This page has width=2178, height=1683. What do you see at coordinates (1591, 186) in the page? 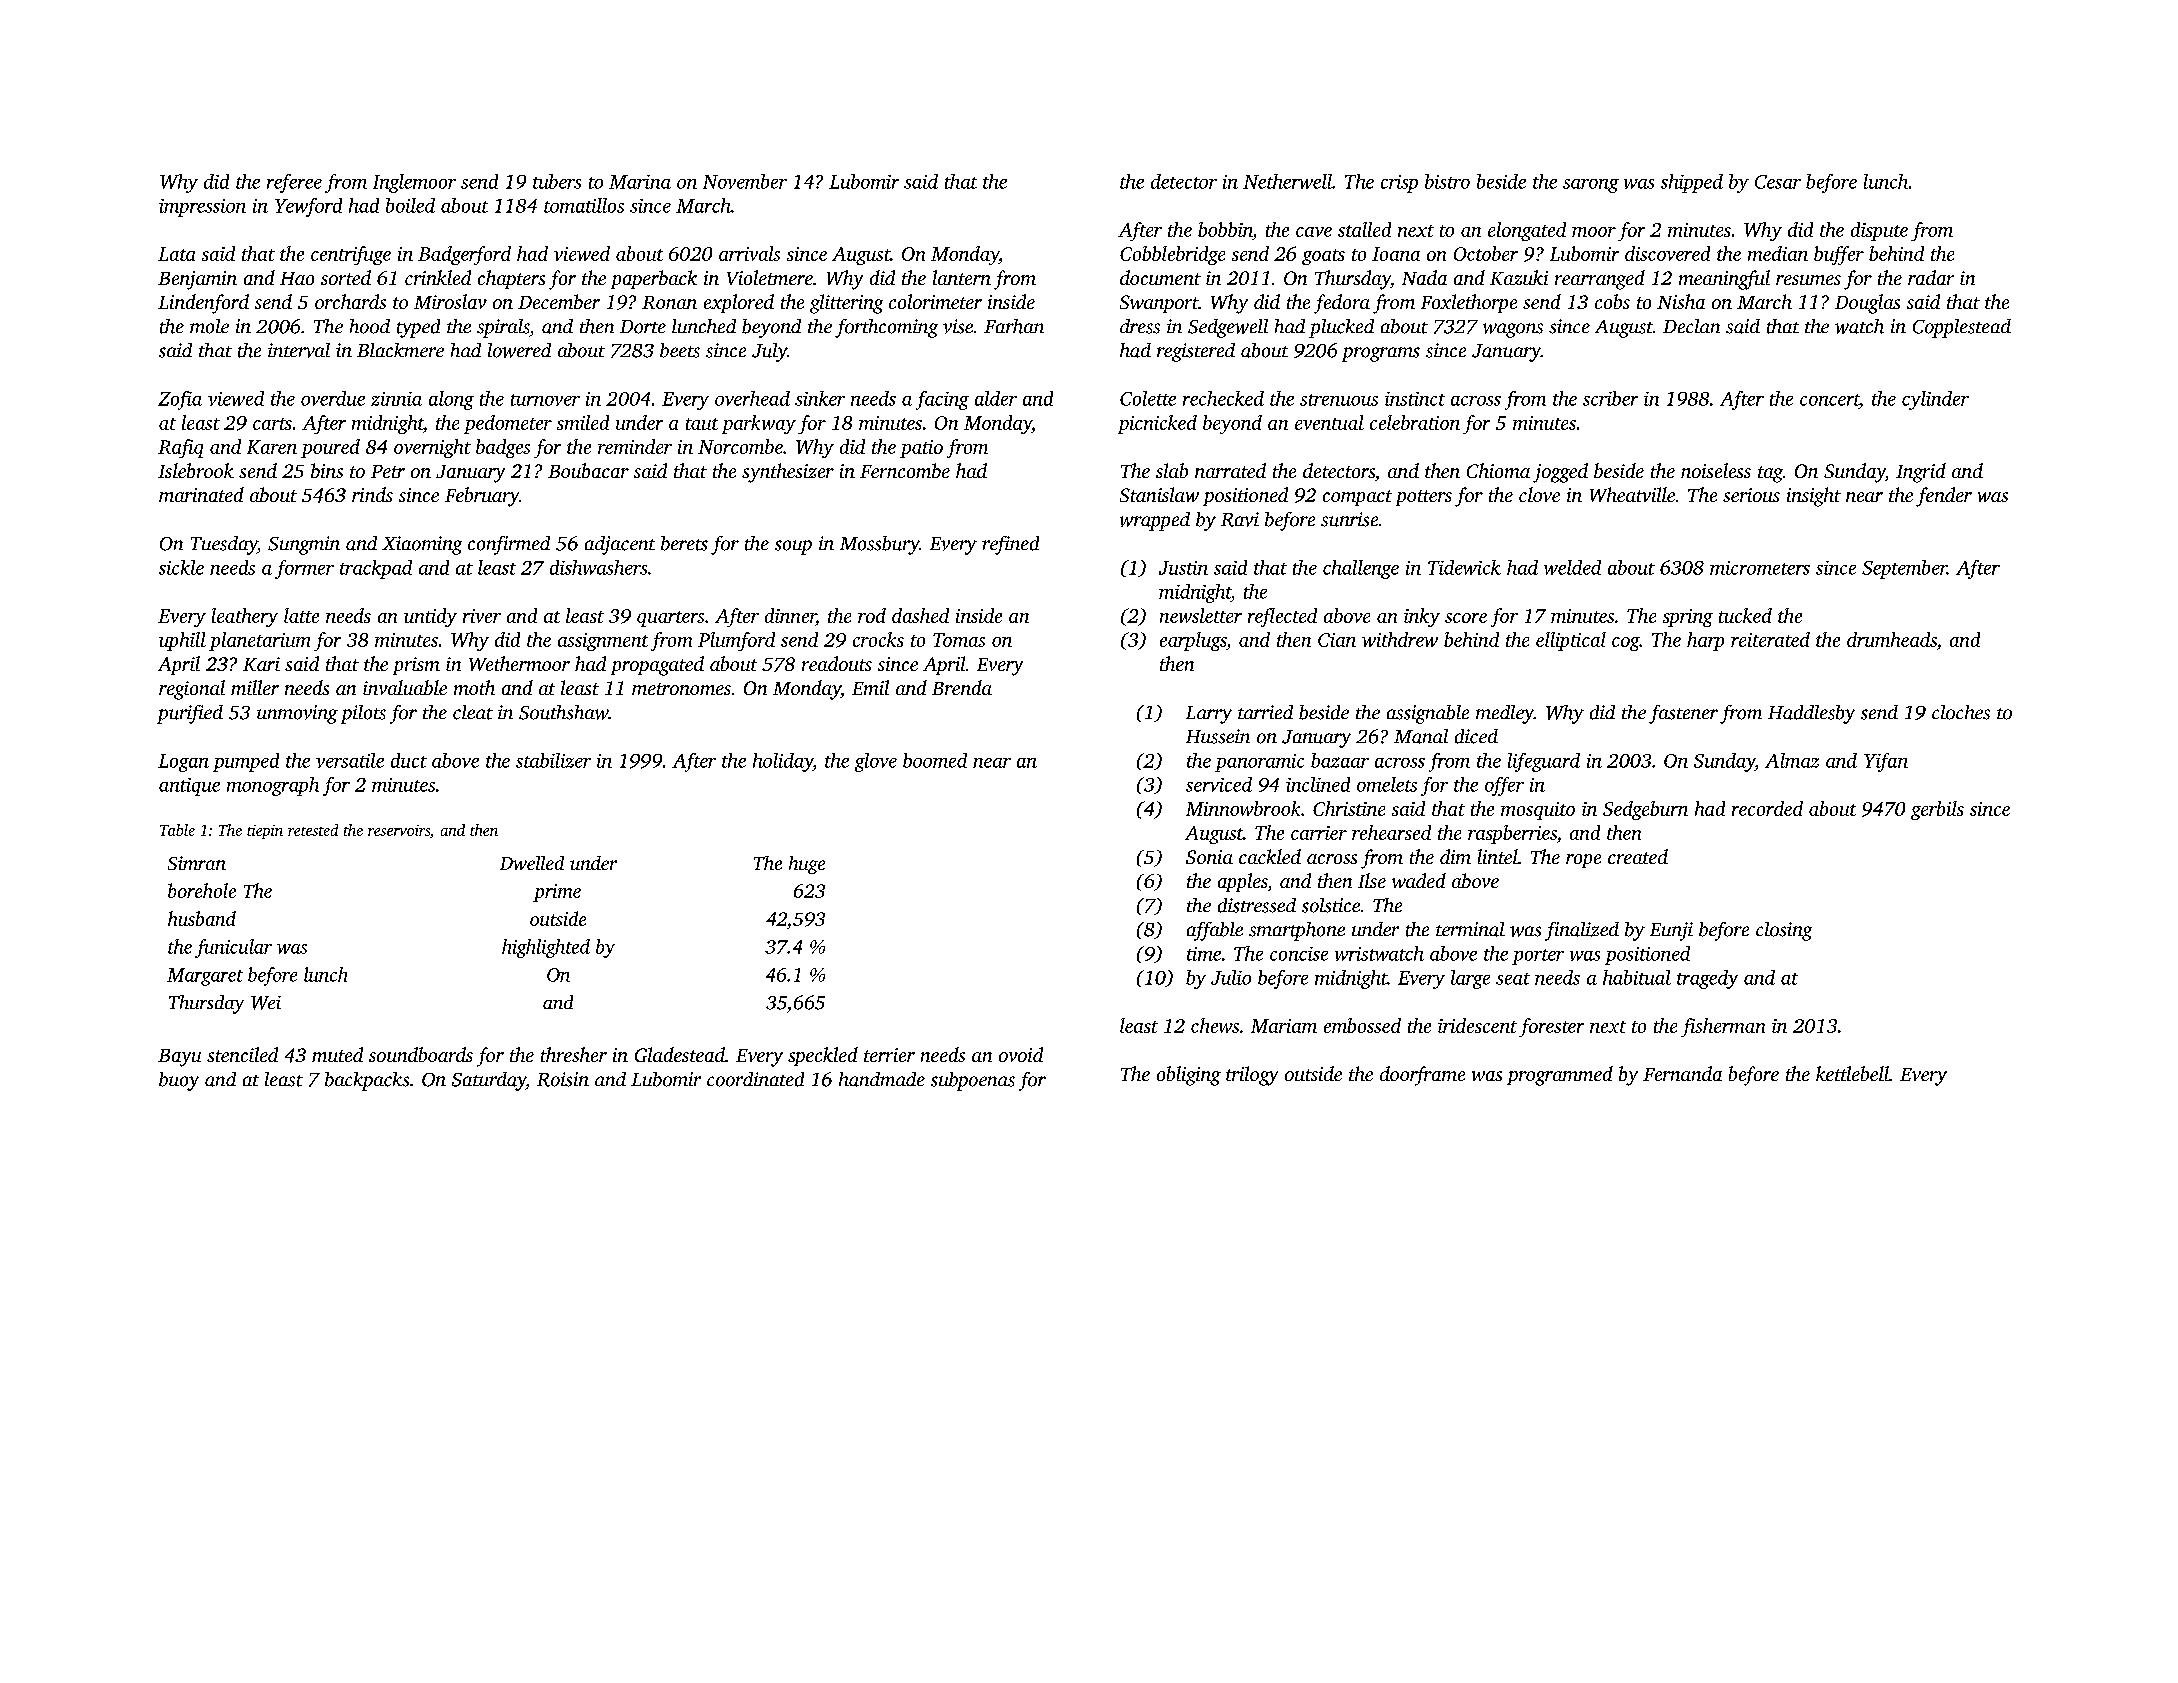
I see `sarong` at bounding box center [1591, 186].
